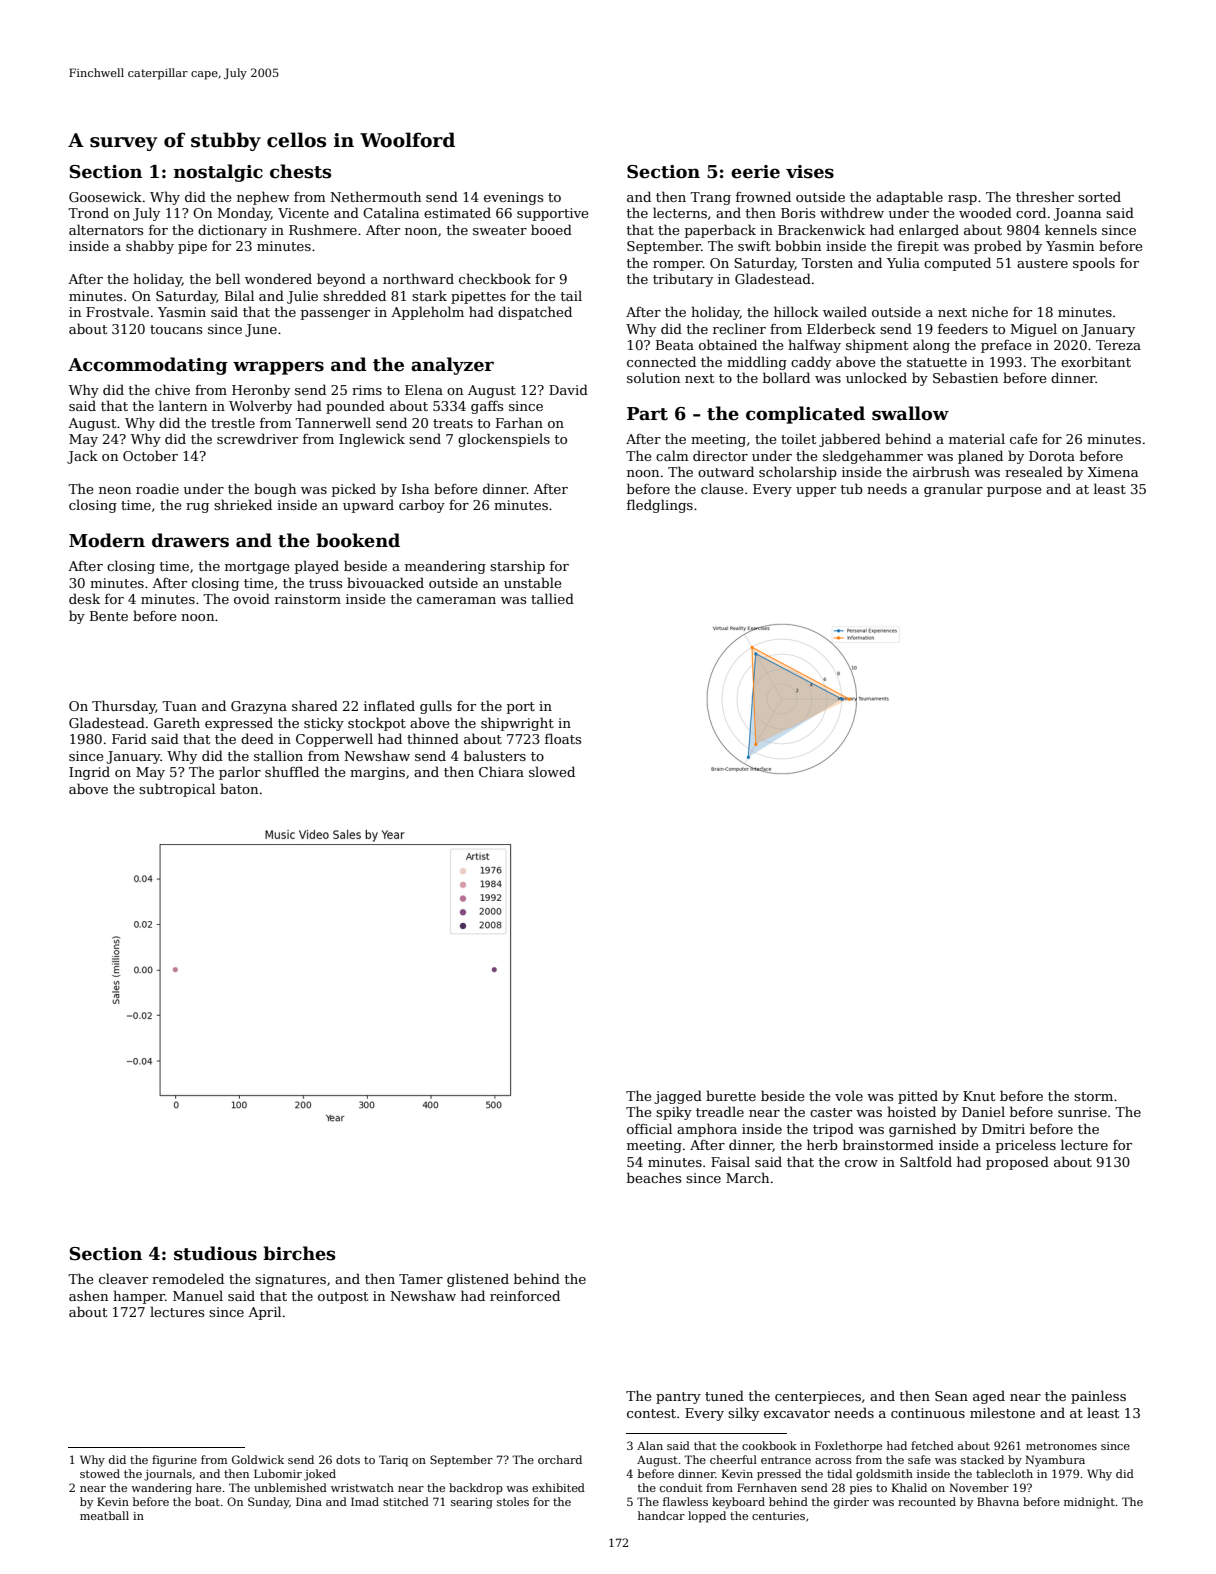  What do you see at coordinates (810, 172) in the screenshot?
I see `vises` at bounding box center [810, 172].
